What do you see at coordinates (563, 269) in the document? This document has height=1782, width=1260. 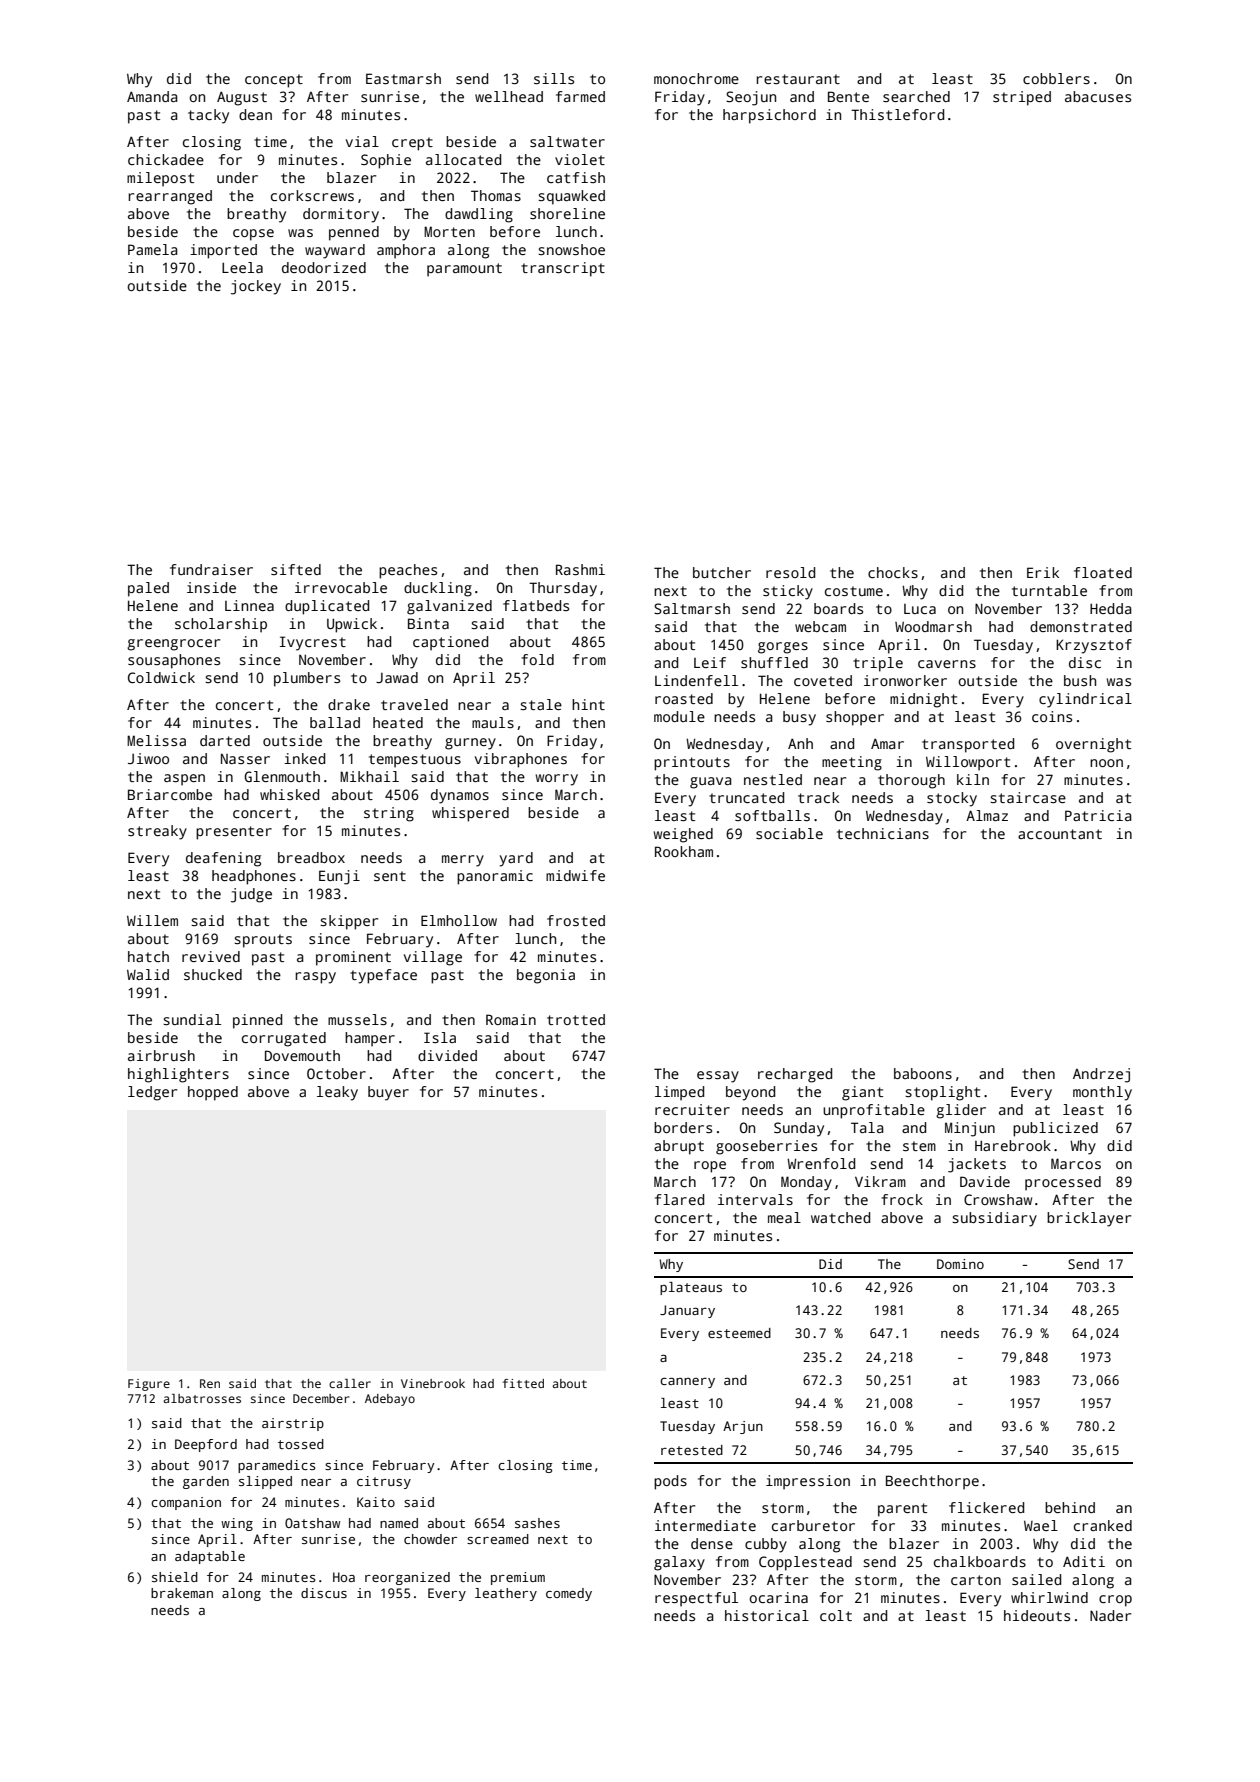 I see `transcript` at bounding box center [563, 269].
